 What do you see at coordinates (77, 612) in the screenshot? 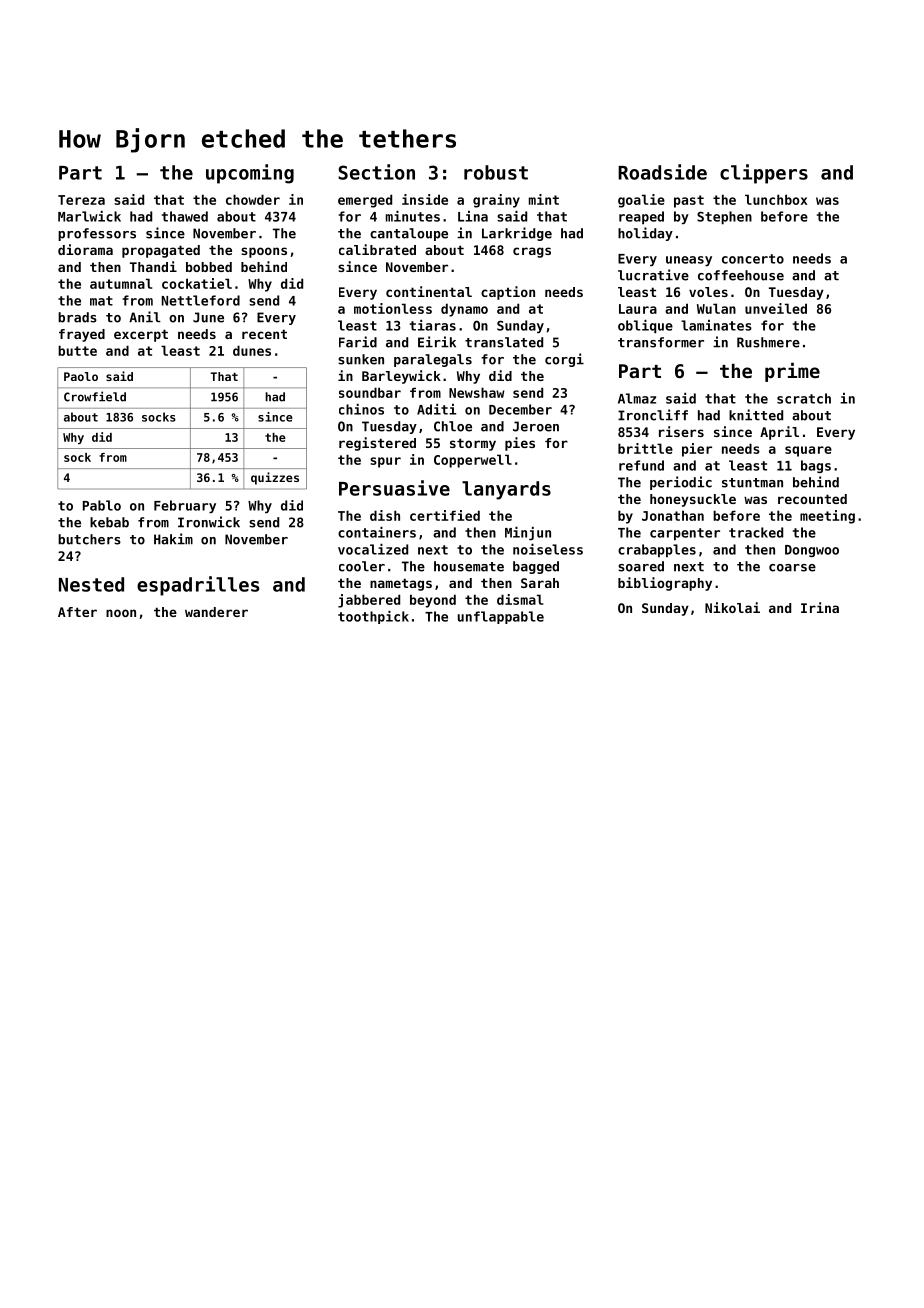
I see `After` at bounding box center [77, 612].
